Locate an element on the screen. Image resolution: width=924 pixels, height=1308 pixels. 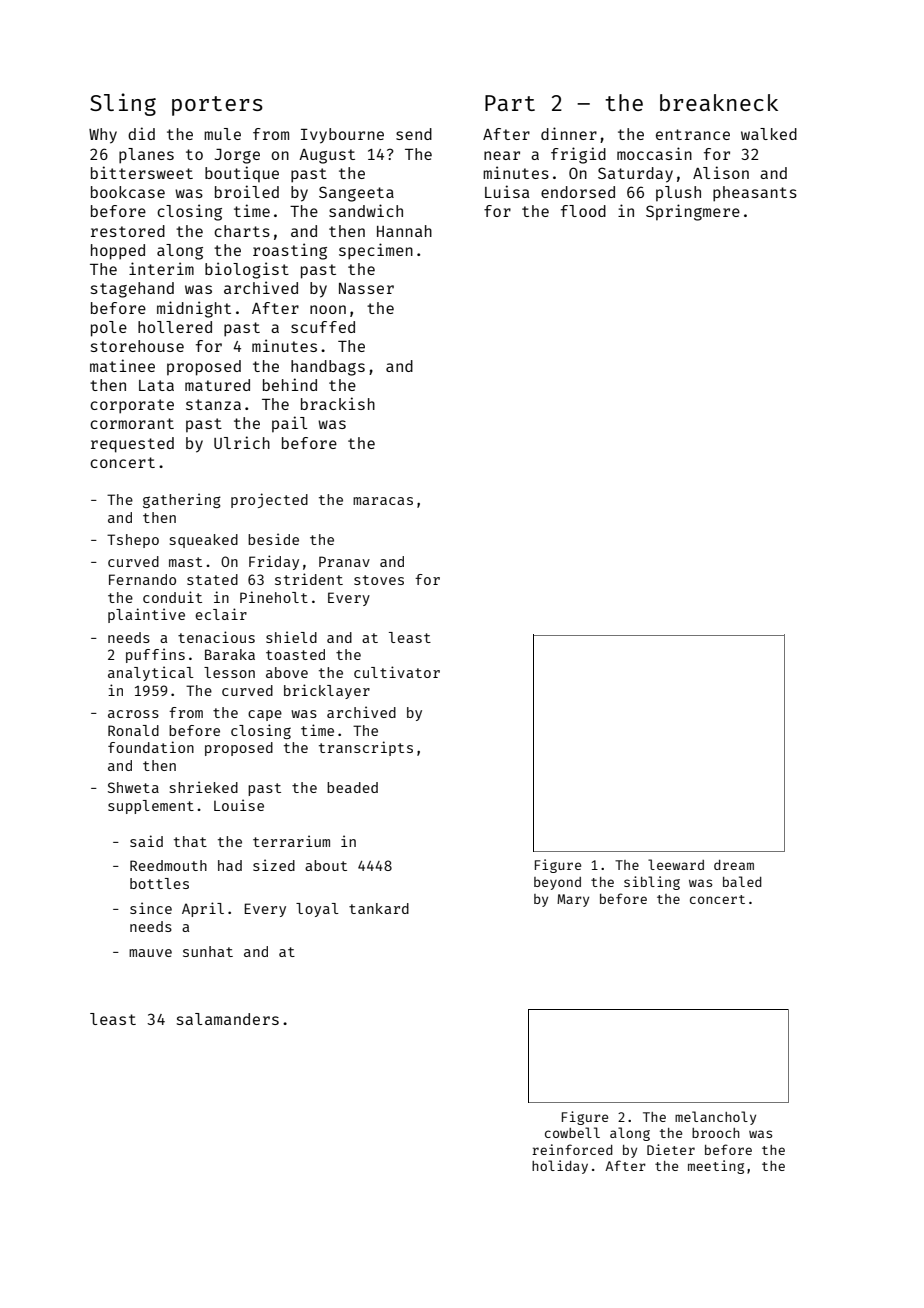
reinforced is located at coordinates (572, 1149).
